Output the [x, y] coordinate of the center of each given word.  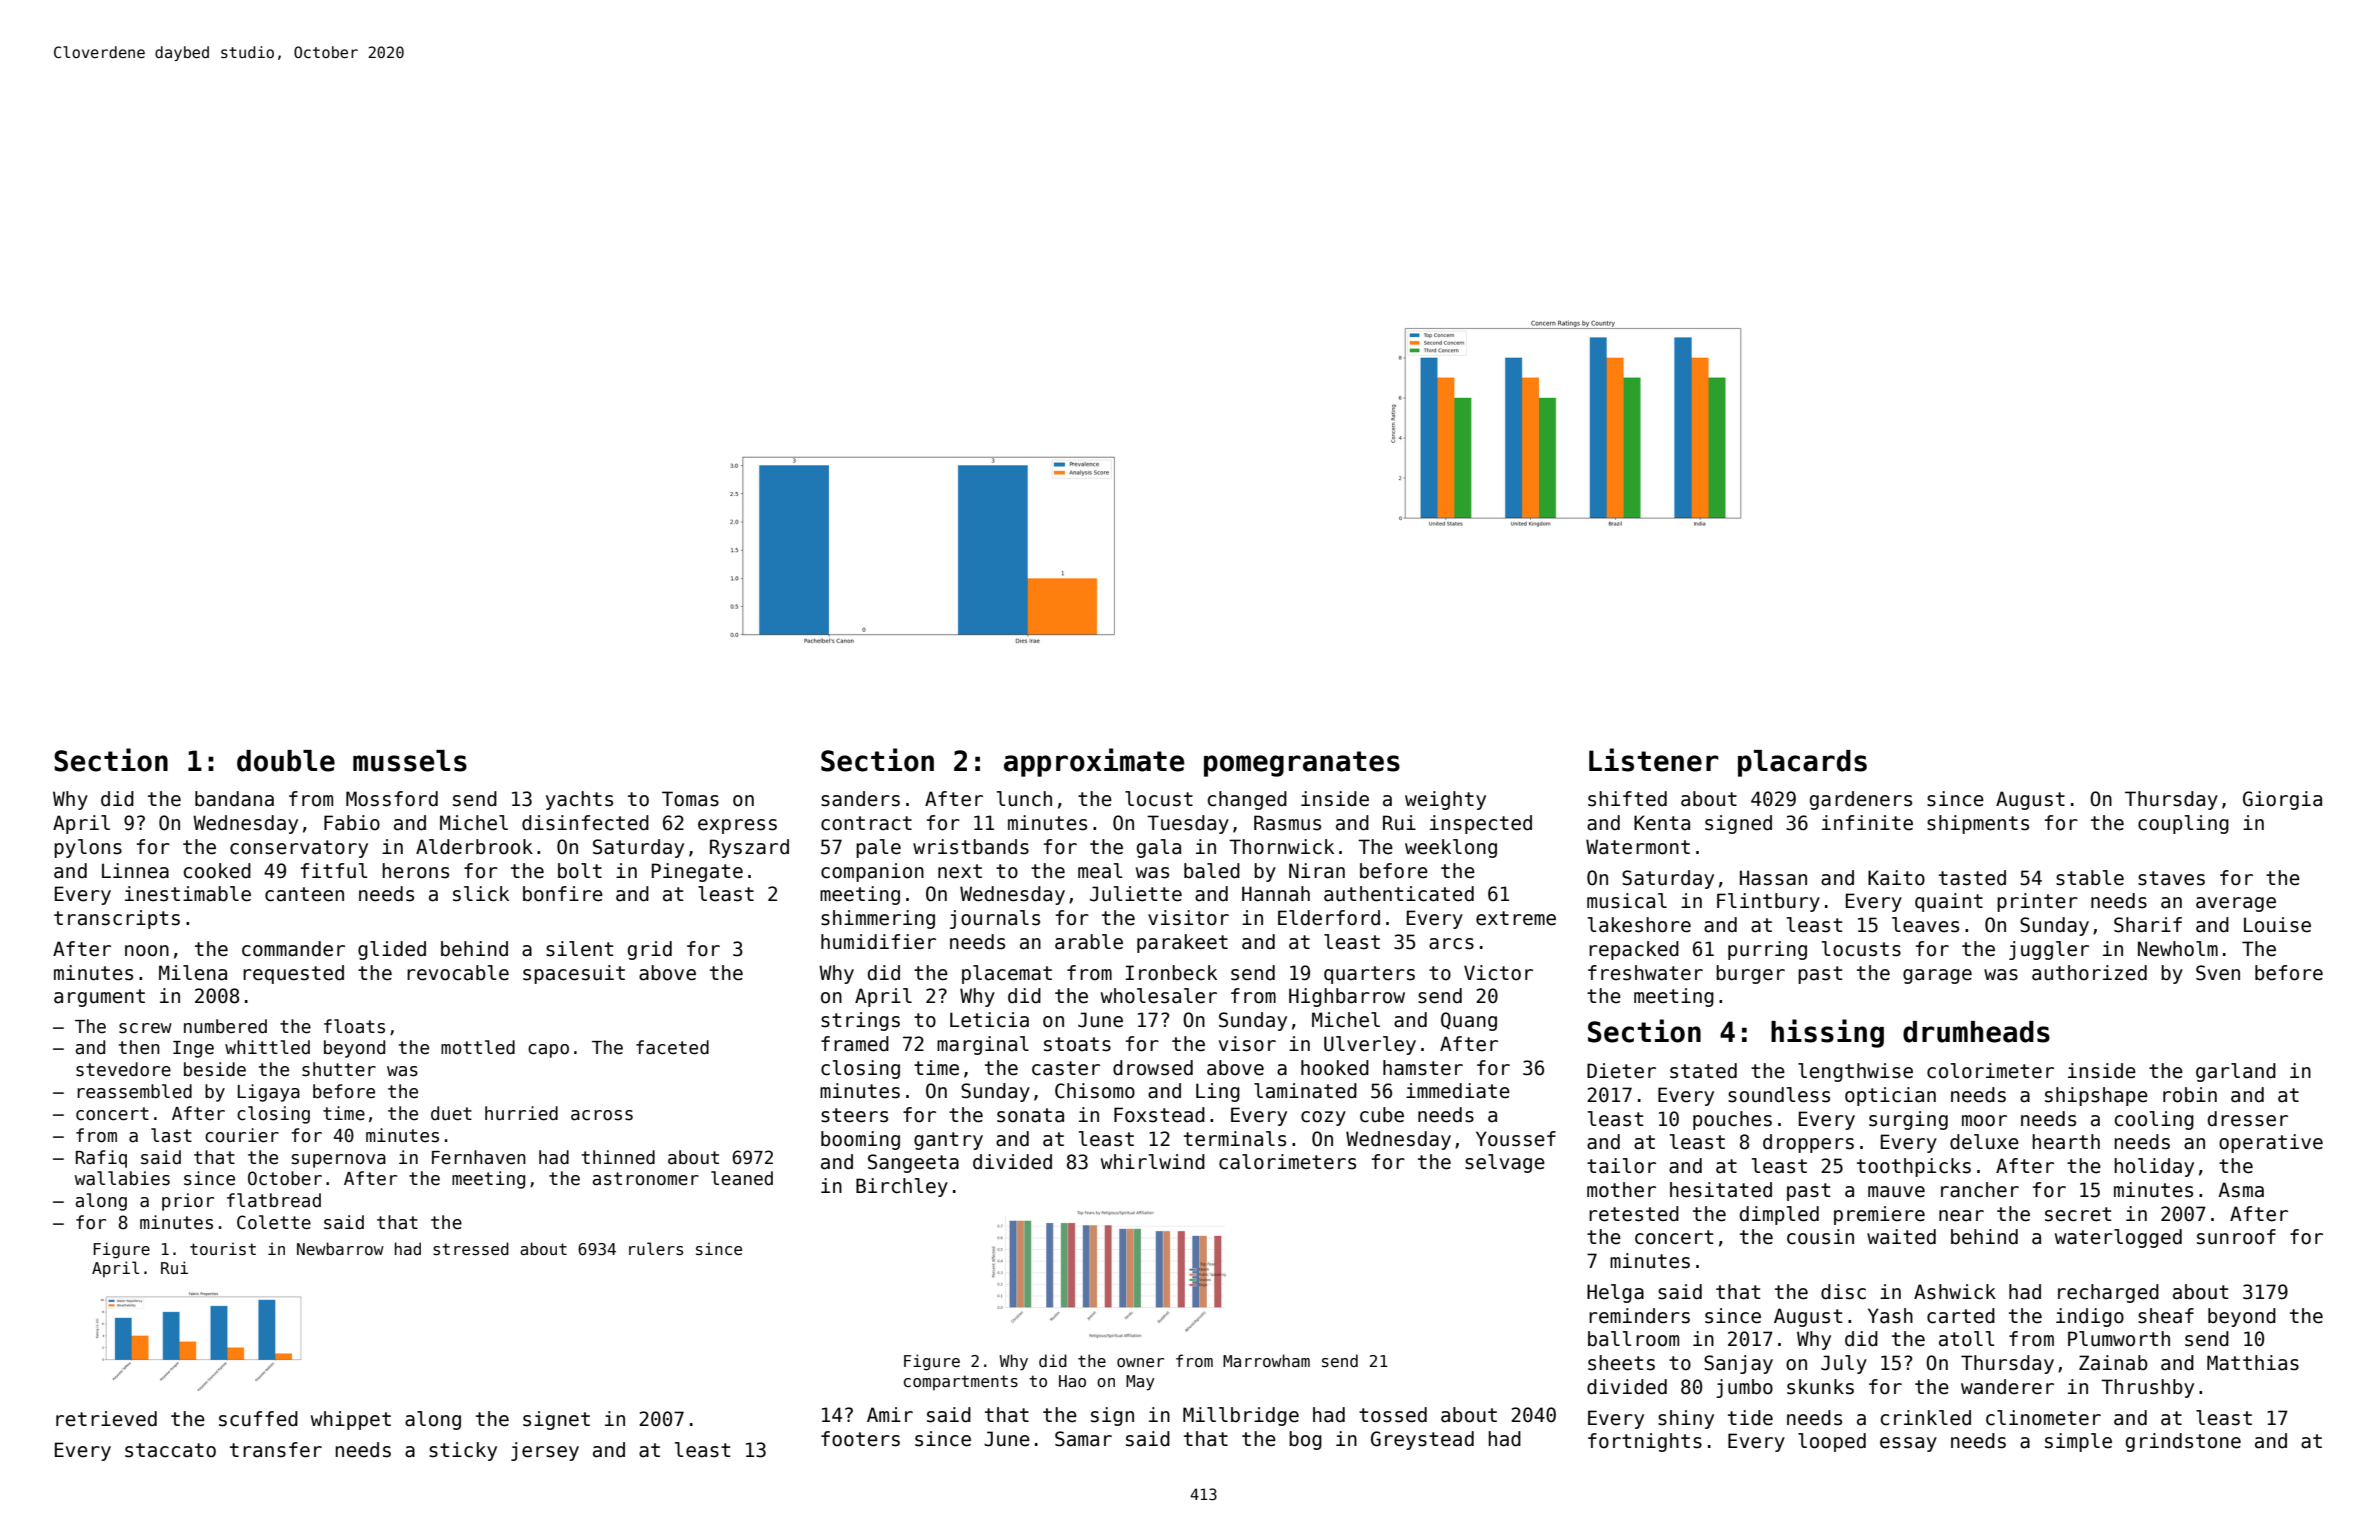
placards [1802, 763]
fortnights [1645, 1442]
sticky [463, 1451]
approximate [1094, 762]
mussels [410, 761]
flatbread [274, 1200]
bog [1305, 1440]
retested [1634, 1214]
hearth [2066, 1142]
